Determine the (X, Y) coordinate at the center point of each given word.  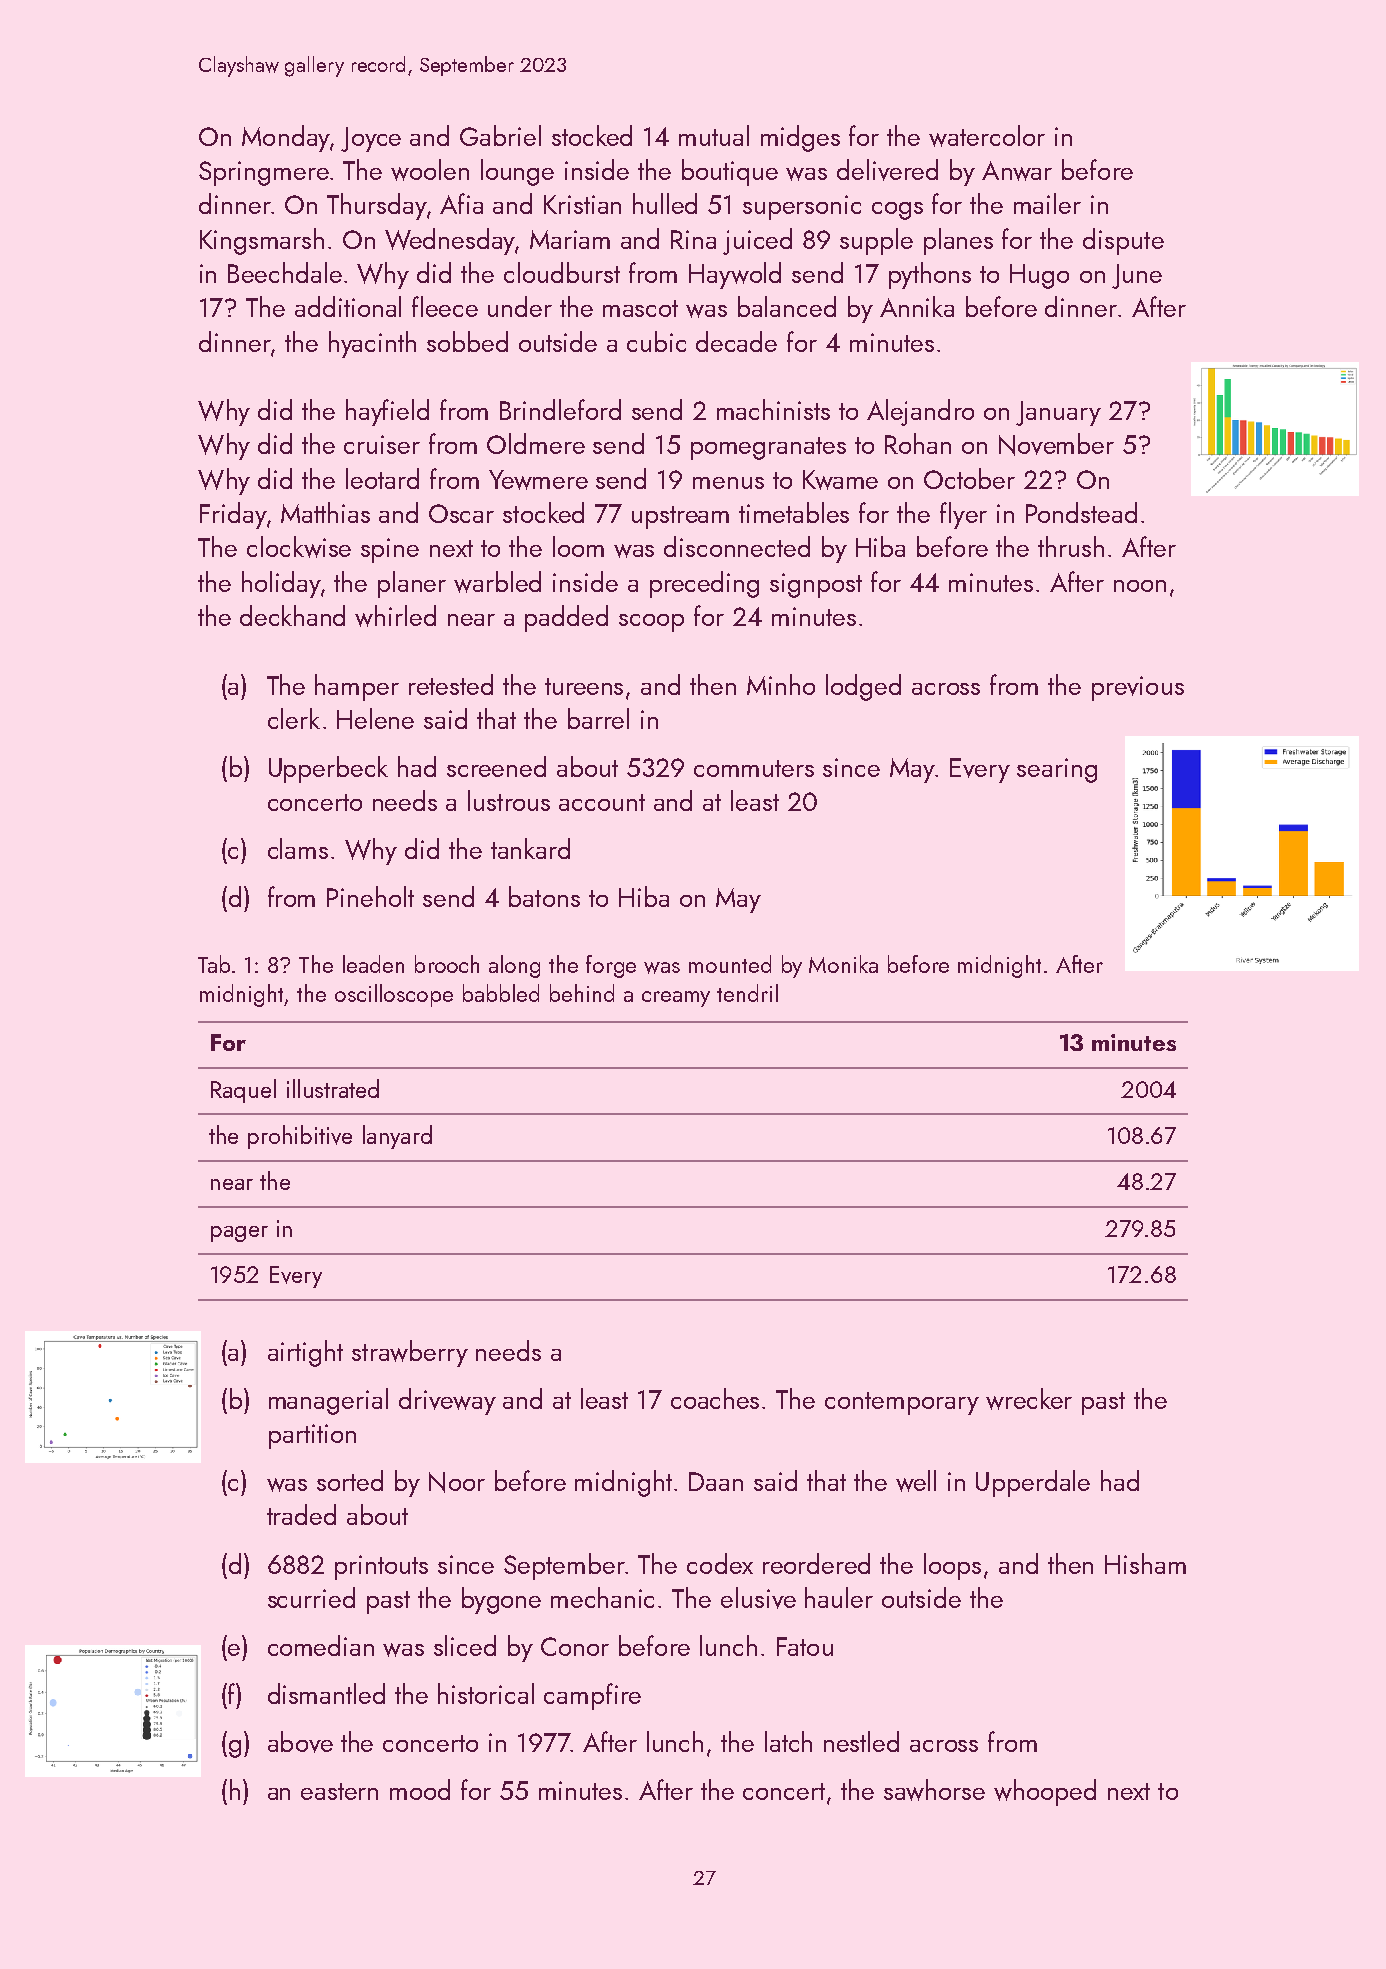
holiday (281, 584)
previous (1138, 688)
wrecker (1029, 1399)
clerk (294, 718)
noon (1140, 586)
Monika (843, 964)
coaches (715, 1398)
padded (566, 618)
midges (800, 138)
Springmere (264, 173)
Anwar (1017, 171)
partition (312, 1436)
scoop (651, 623)
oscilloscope (394, 995)
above (300, 1742)
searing (1057, 770)
